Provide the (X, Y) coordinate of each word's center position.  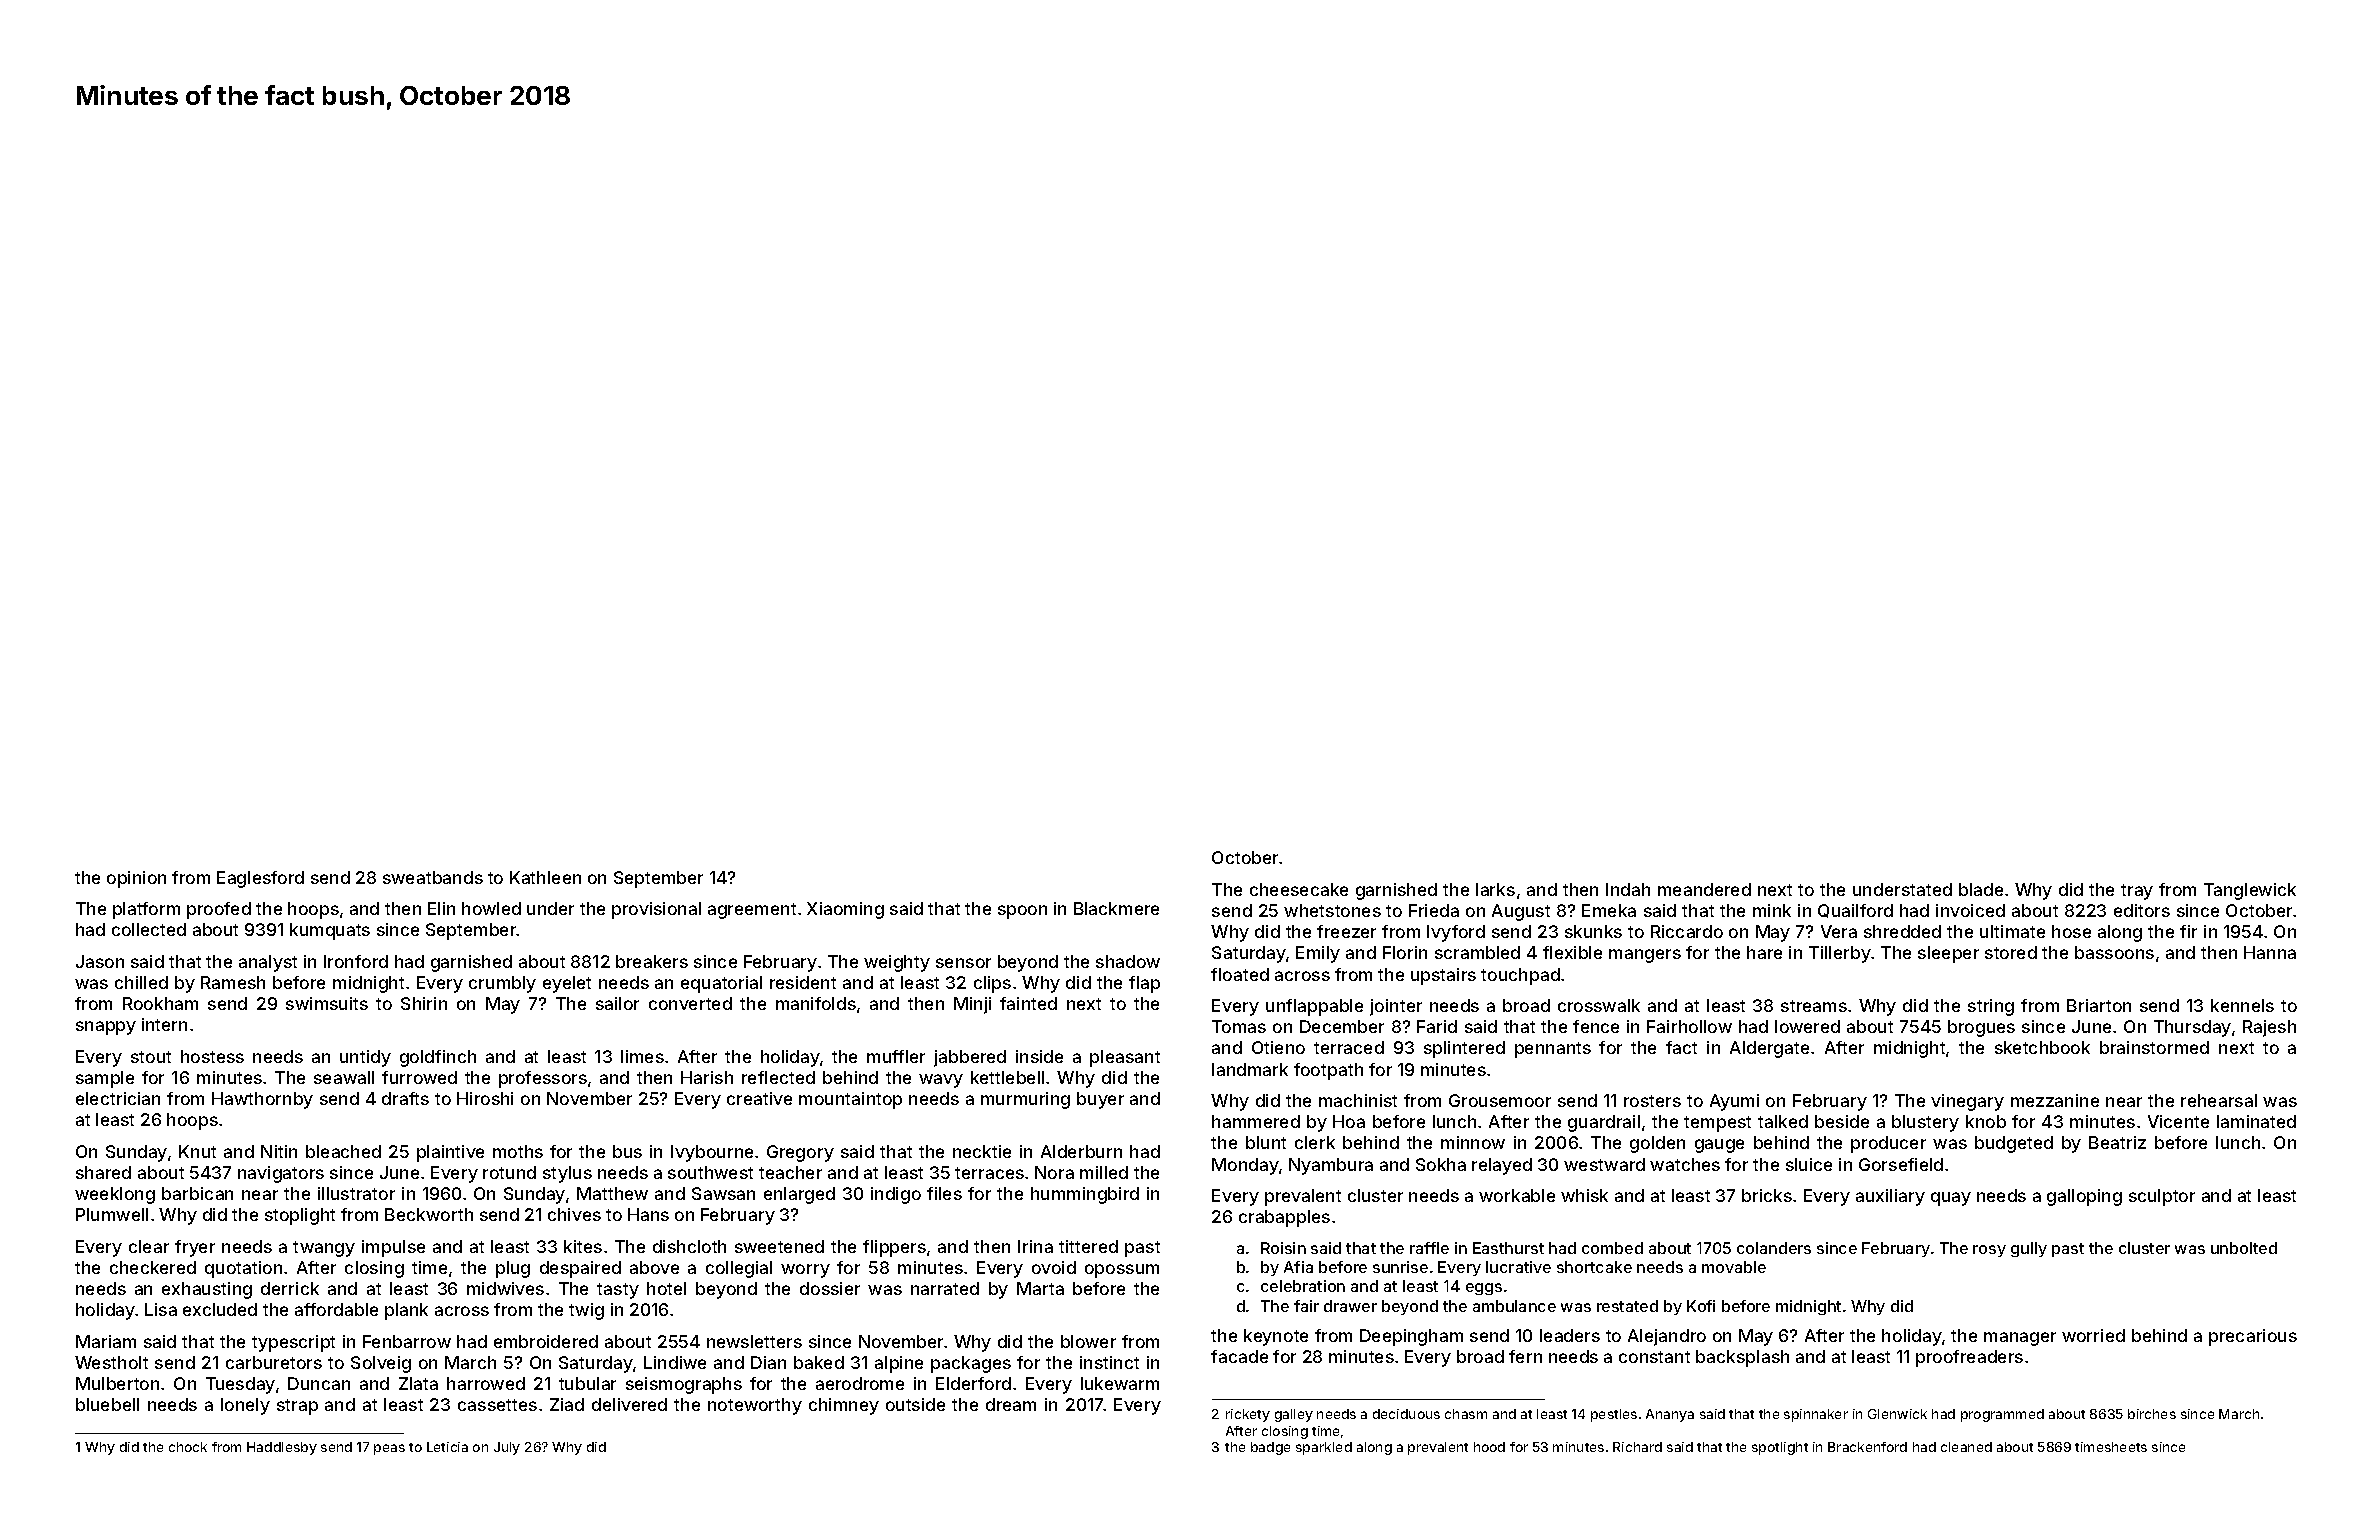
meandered (1704, 889)
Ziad (567, 1404)
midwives (505, 1288)
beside (1842, 1121)
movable (1734, 1267)
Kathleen (545, 877)
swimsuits (327, 1003)
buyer (1100, 1100)
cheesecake (1299, 889)
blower (1088, 1341)
